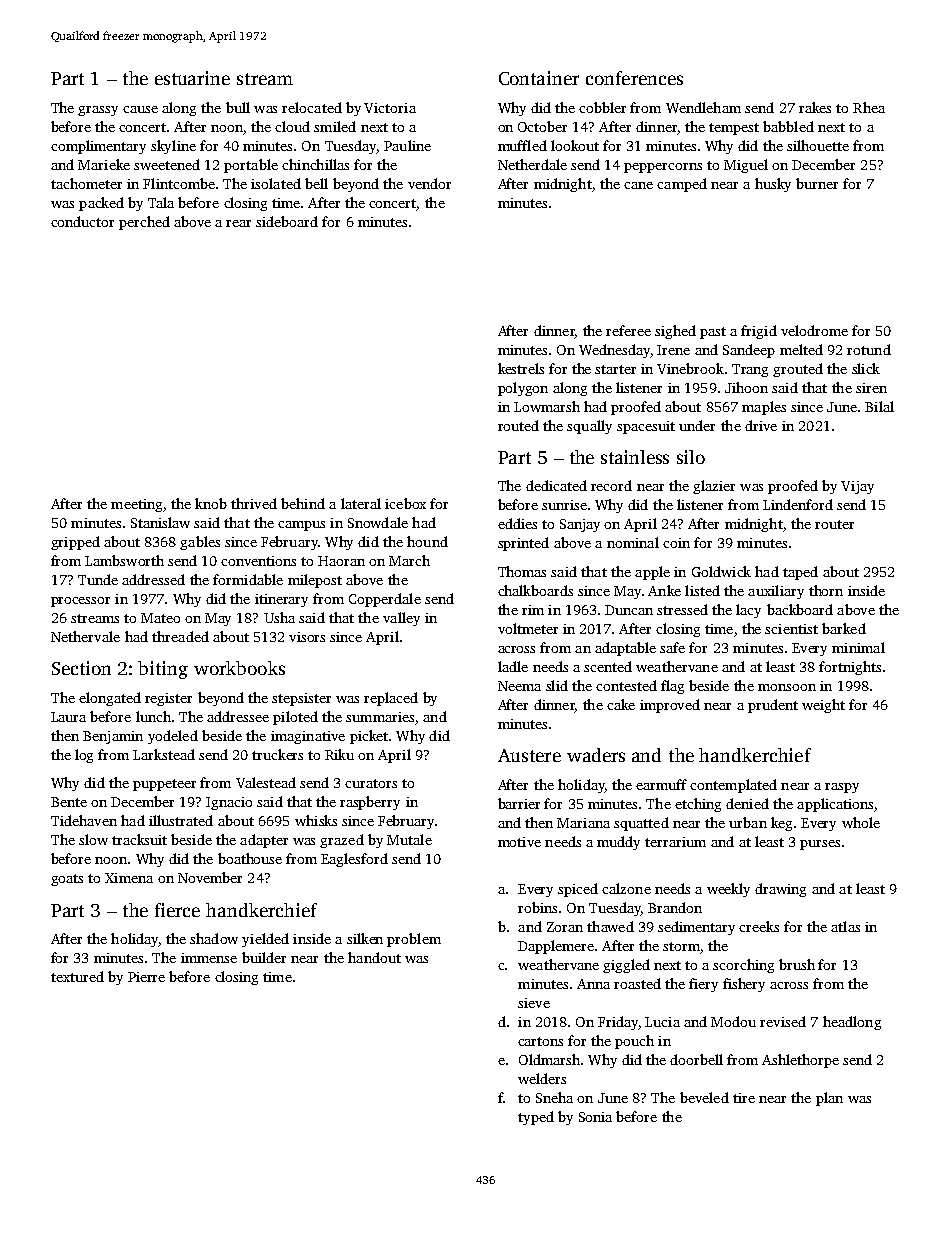 This screenshot has height=1233, width=952. Describe the element at coordinates (675, 842) in the screenshot. I see `terrarium` at that location.
